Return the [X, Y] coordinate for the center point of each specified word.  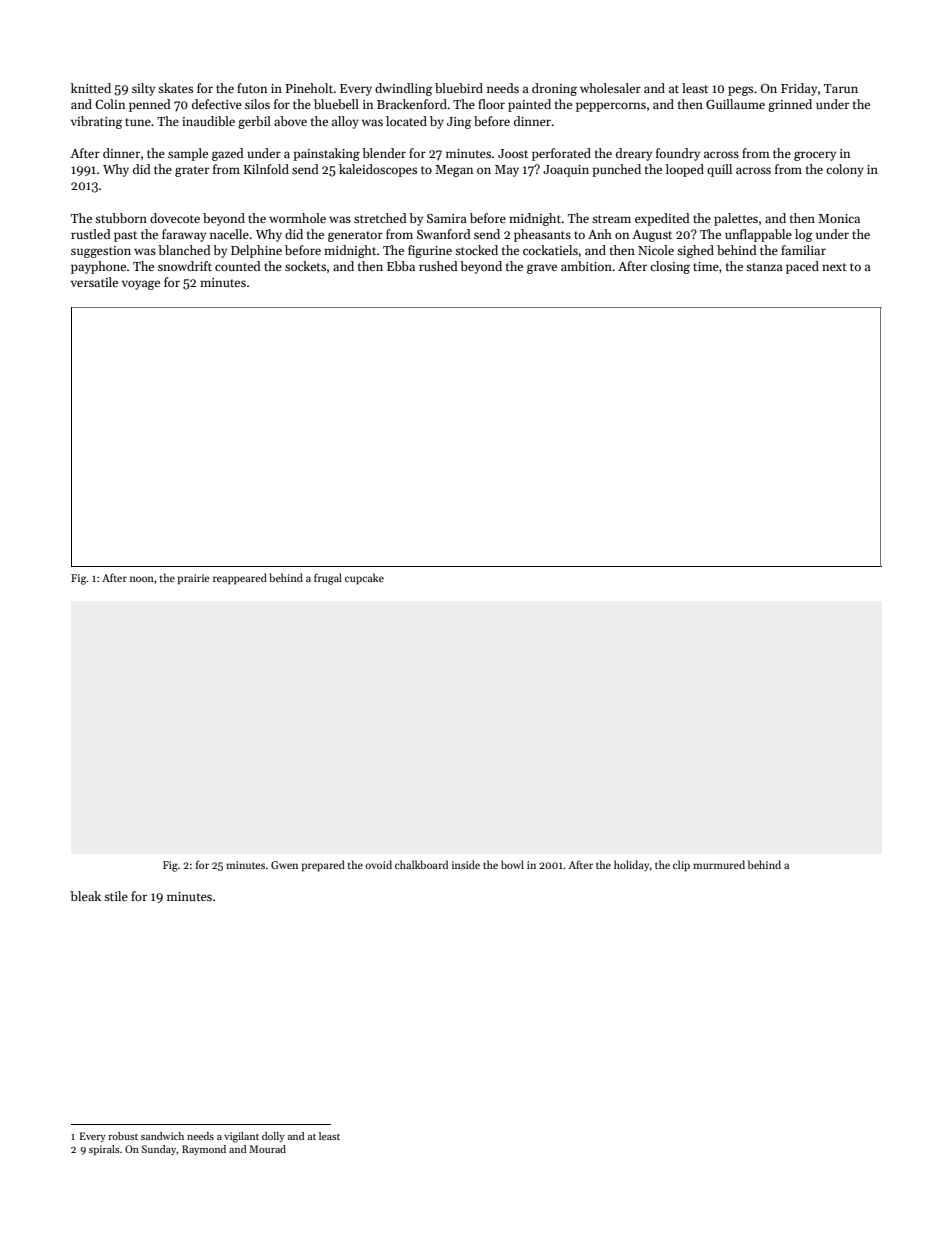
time [706, 266]
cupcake [364, 579]
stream [611, 219]
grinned [790, 105]
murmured [719, 864]
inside [466, 864]
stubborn [121, 218]
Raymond [204, 1150]
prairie [194, 579]
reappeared [240, 579]
